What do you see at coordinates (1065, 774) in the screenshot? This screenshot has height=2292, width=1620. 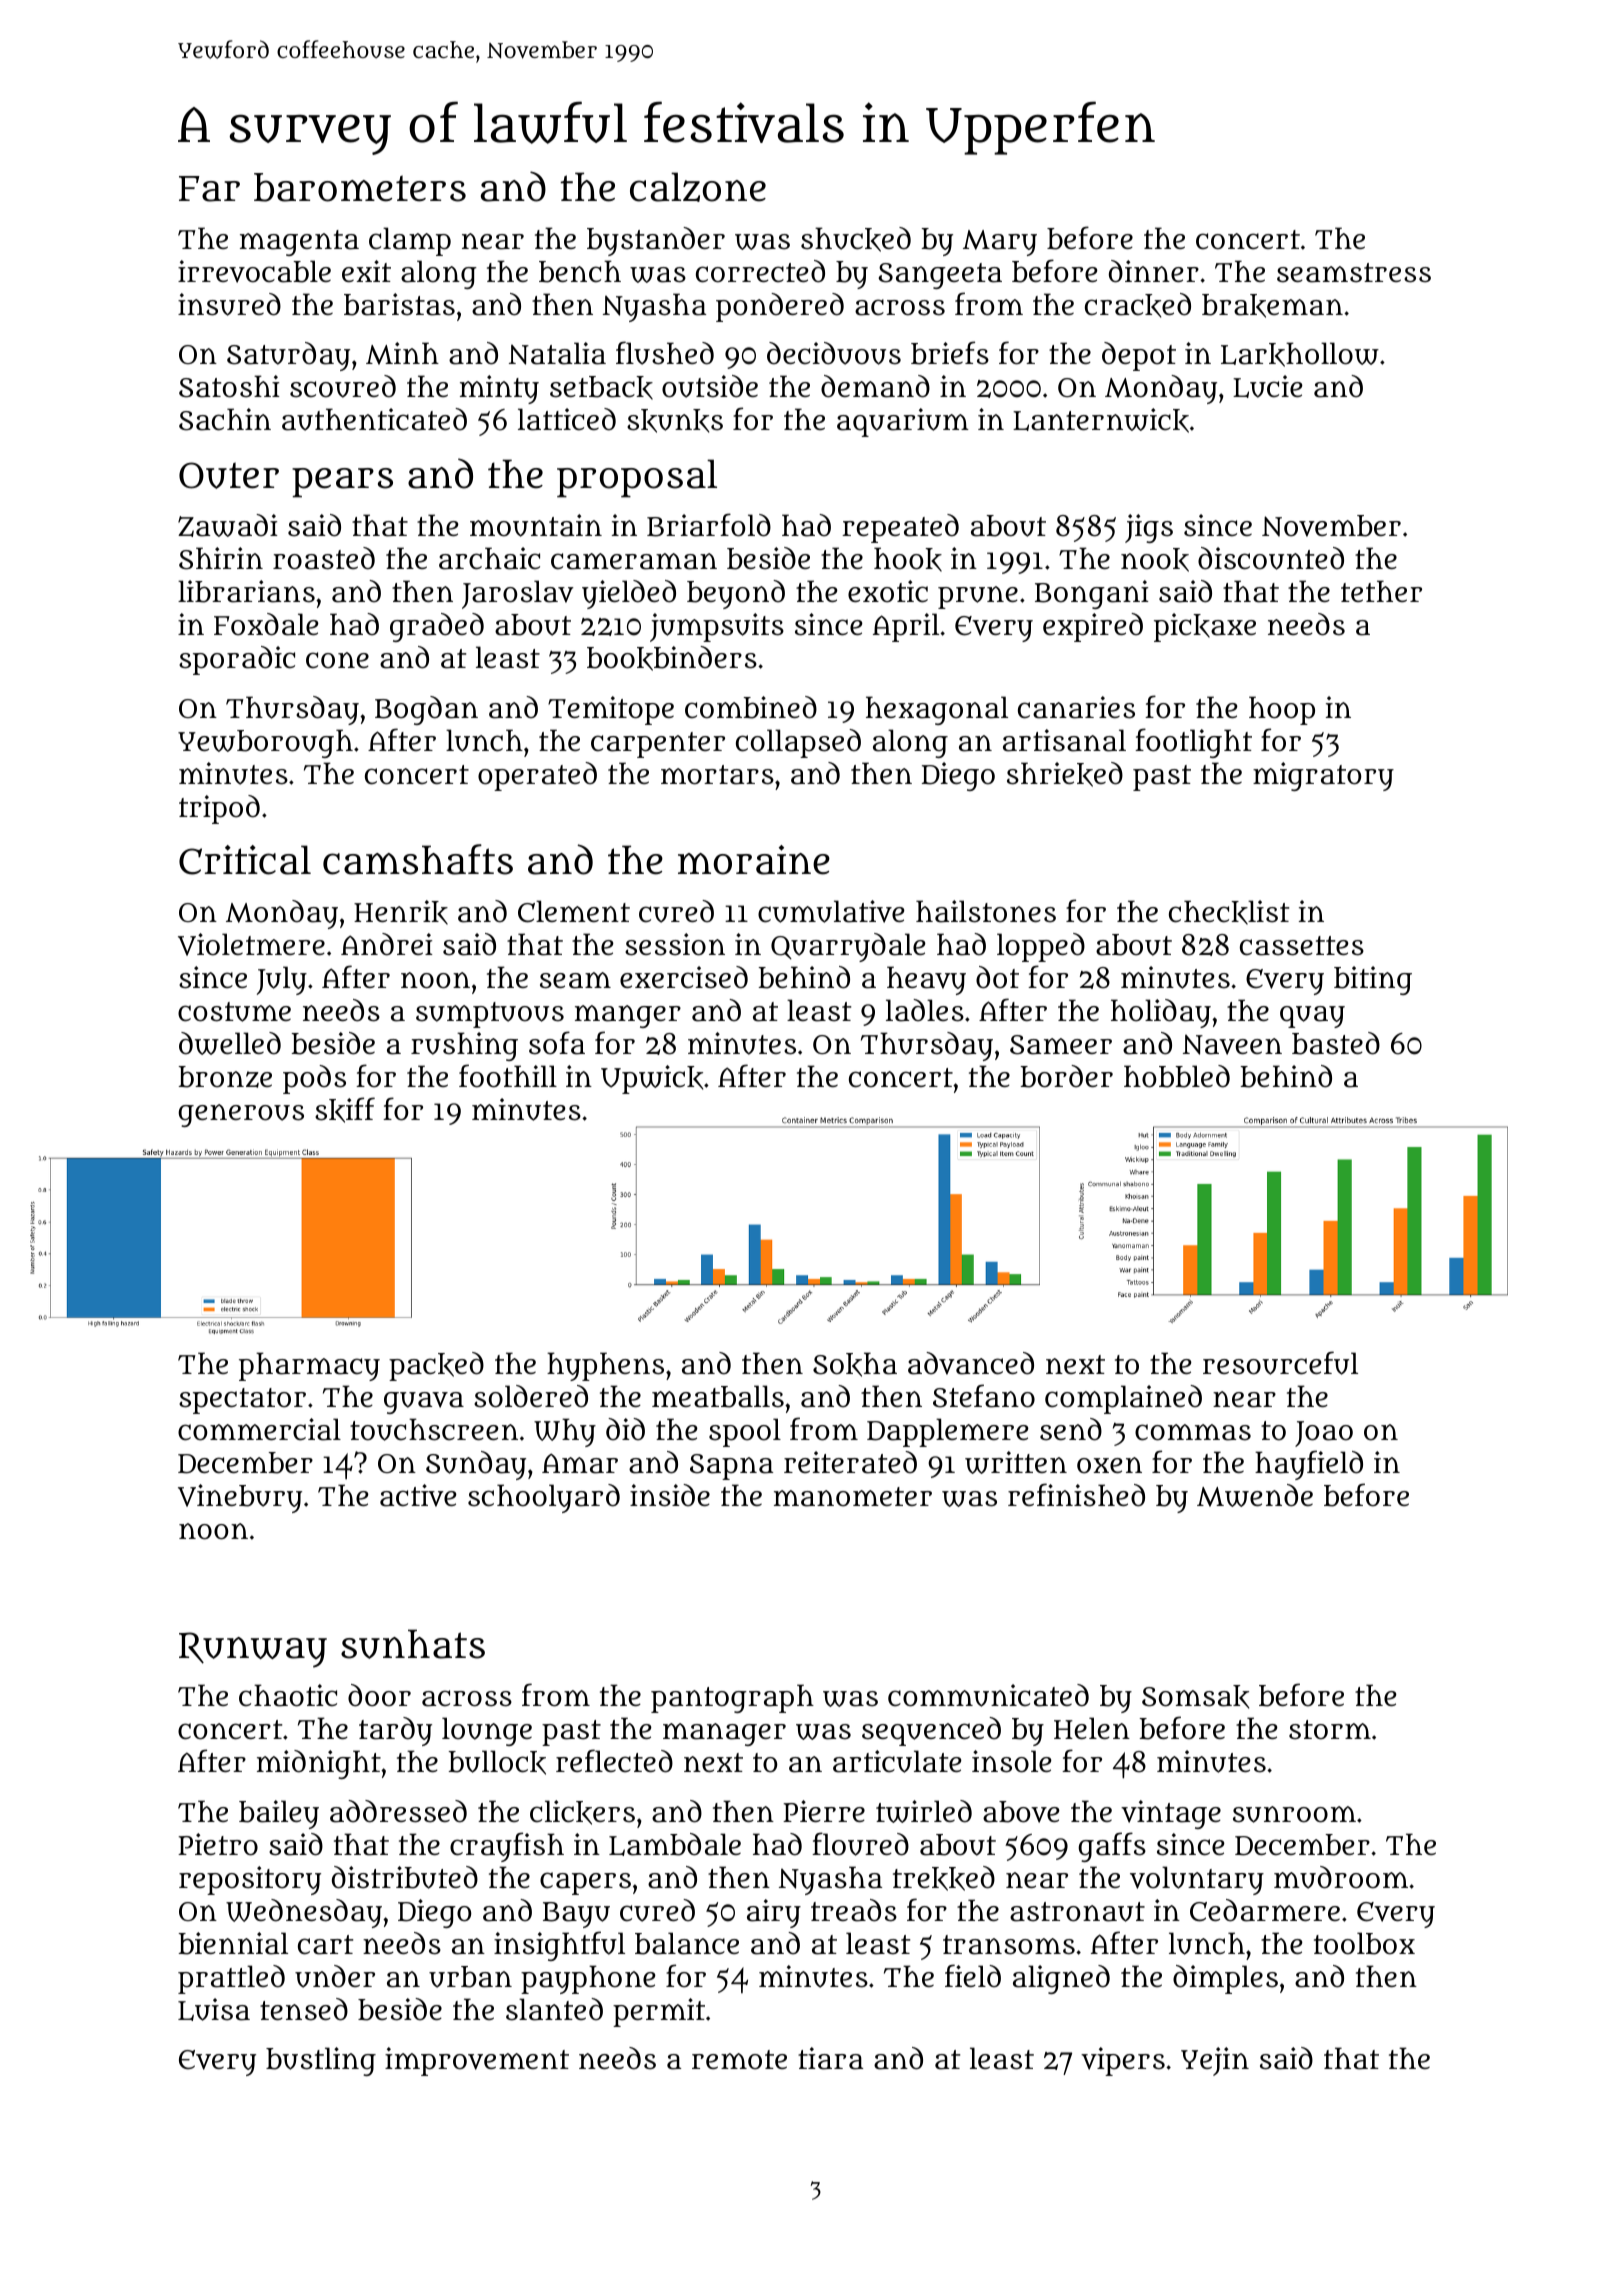 I see `shrieked` at bounding box center [1065, 774].
